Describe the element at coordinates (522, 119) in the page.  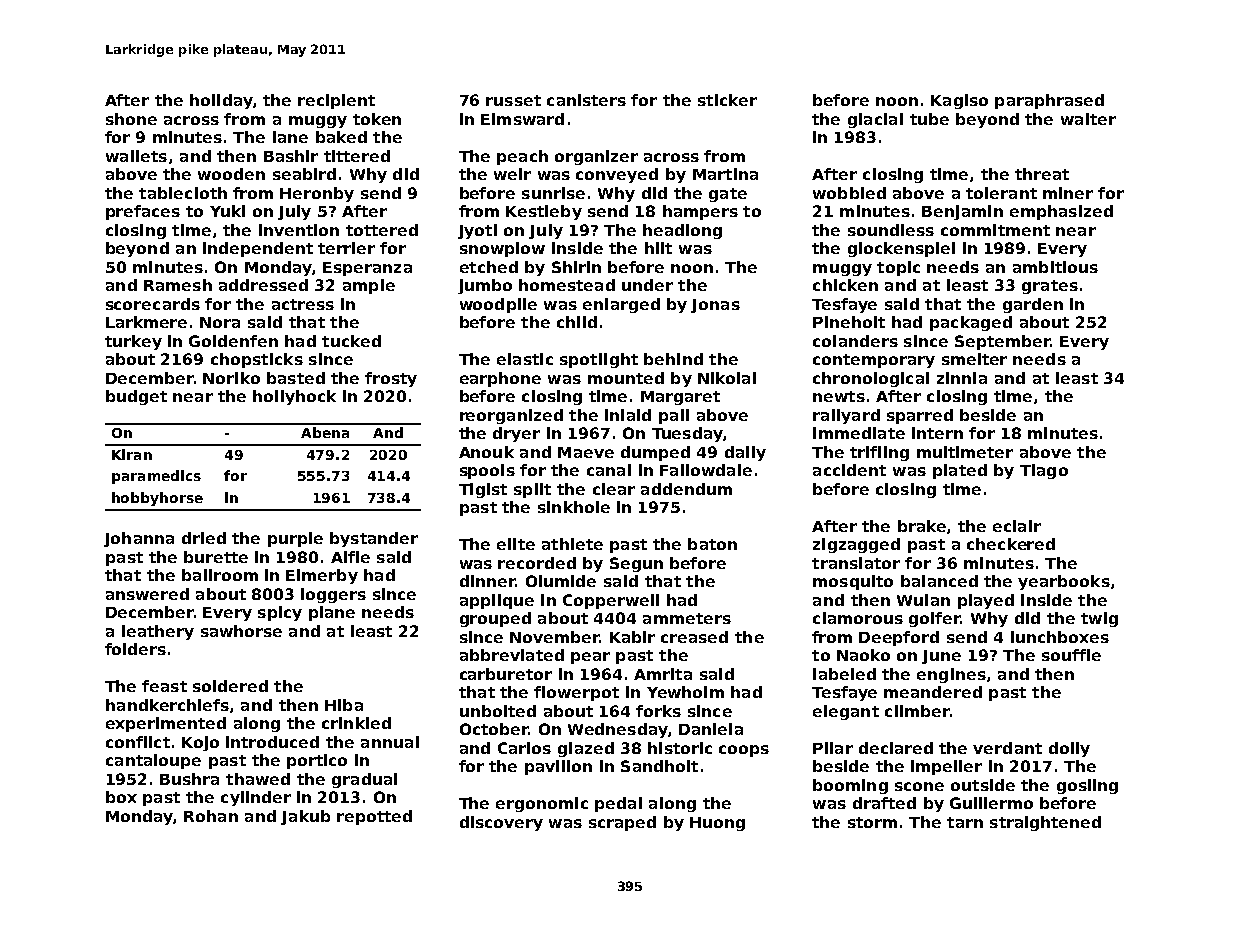
I see `Elmsward` at that location.
